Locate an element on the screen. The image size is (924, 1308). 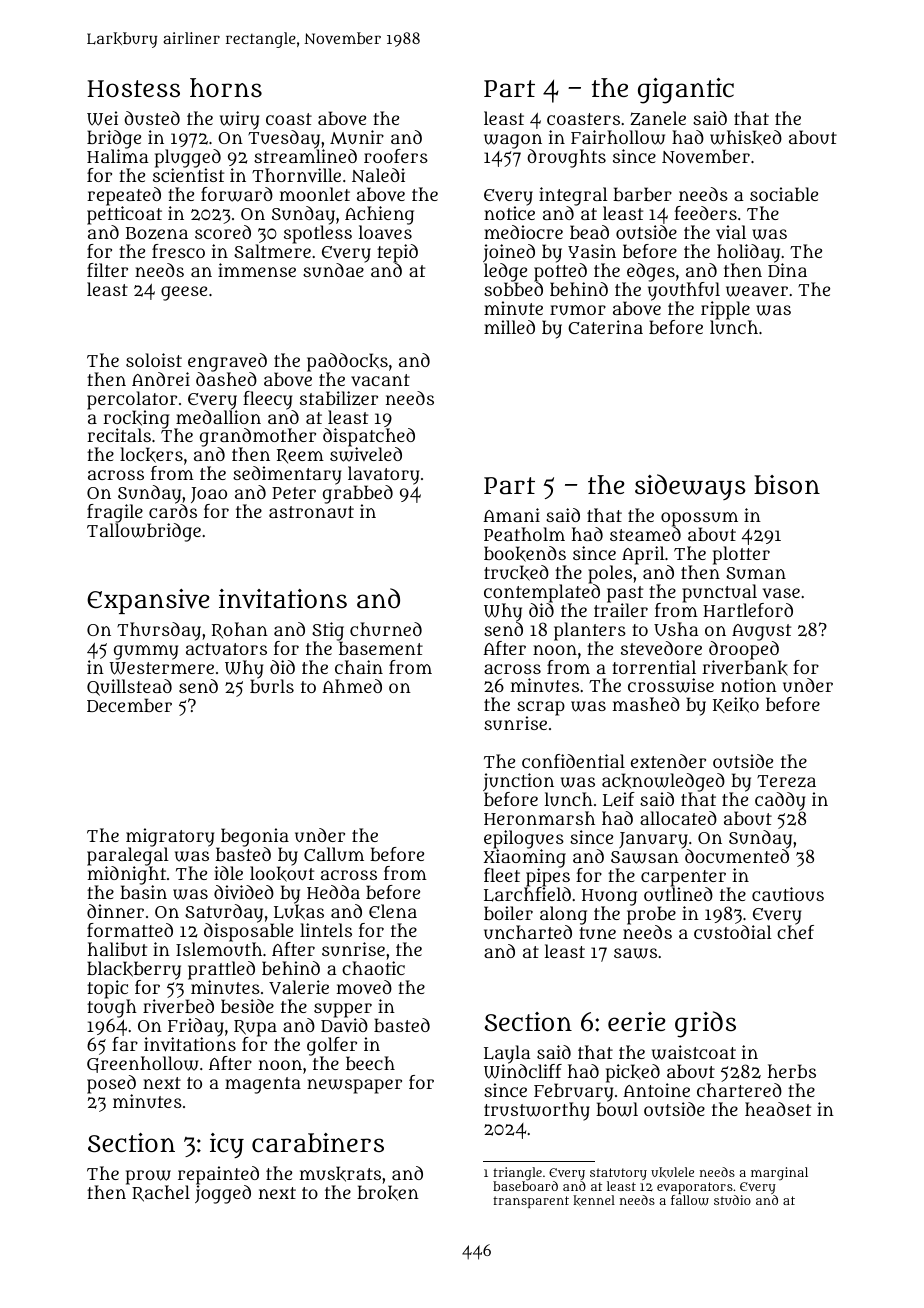
whisked is located at coordinates (746, 137).
